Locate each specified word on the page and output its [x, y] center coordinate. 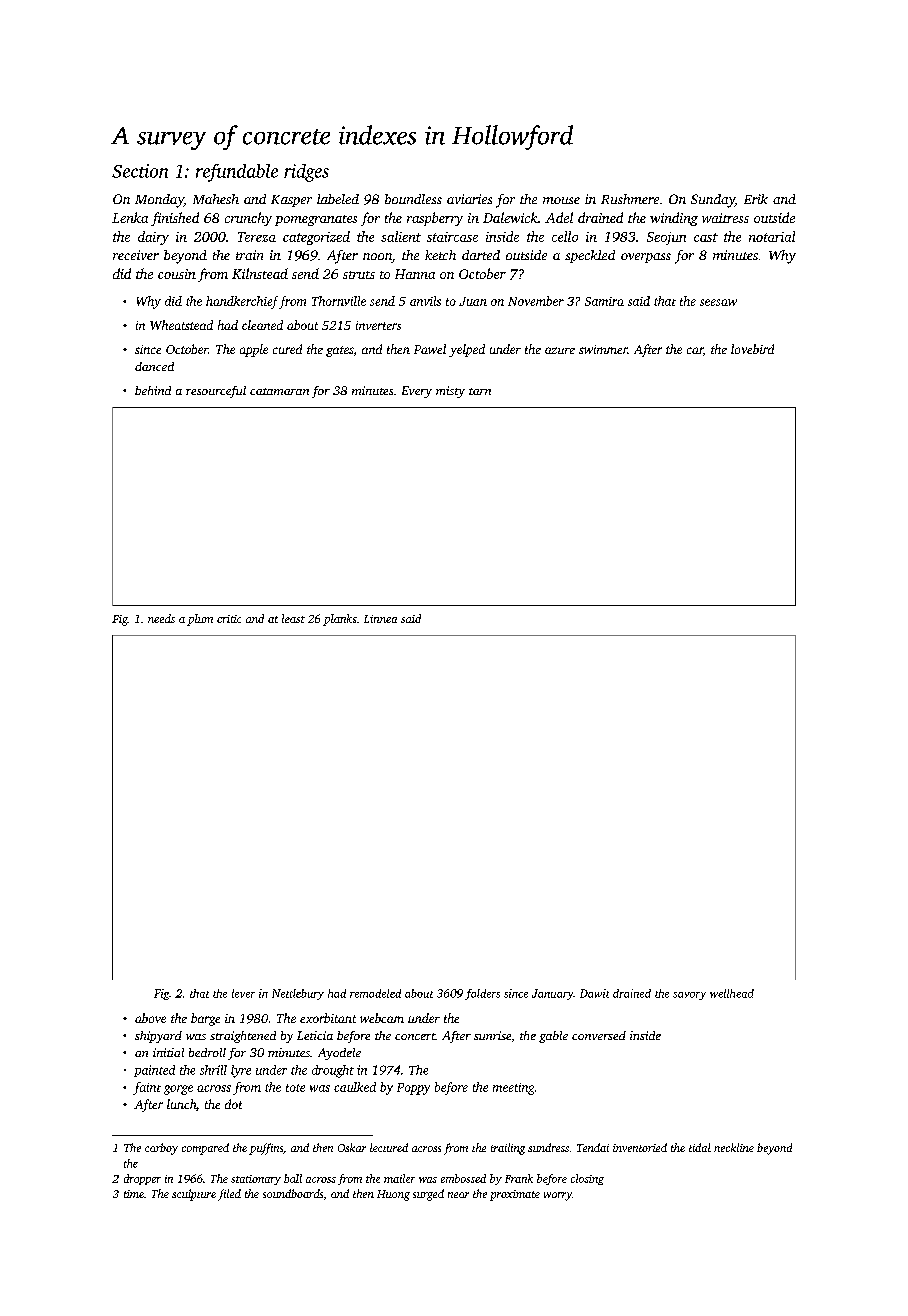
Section [140, 171]
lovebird [752, 349]
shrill [213, 1070]
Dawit [594, 993]
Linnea [380, 619]
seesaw [718, 302]
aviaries [469, 199]
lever [243, 993]
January [552, 994]
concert [415, 1036]
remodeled [375, 993]
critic [229, 619]
